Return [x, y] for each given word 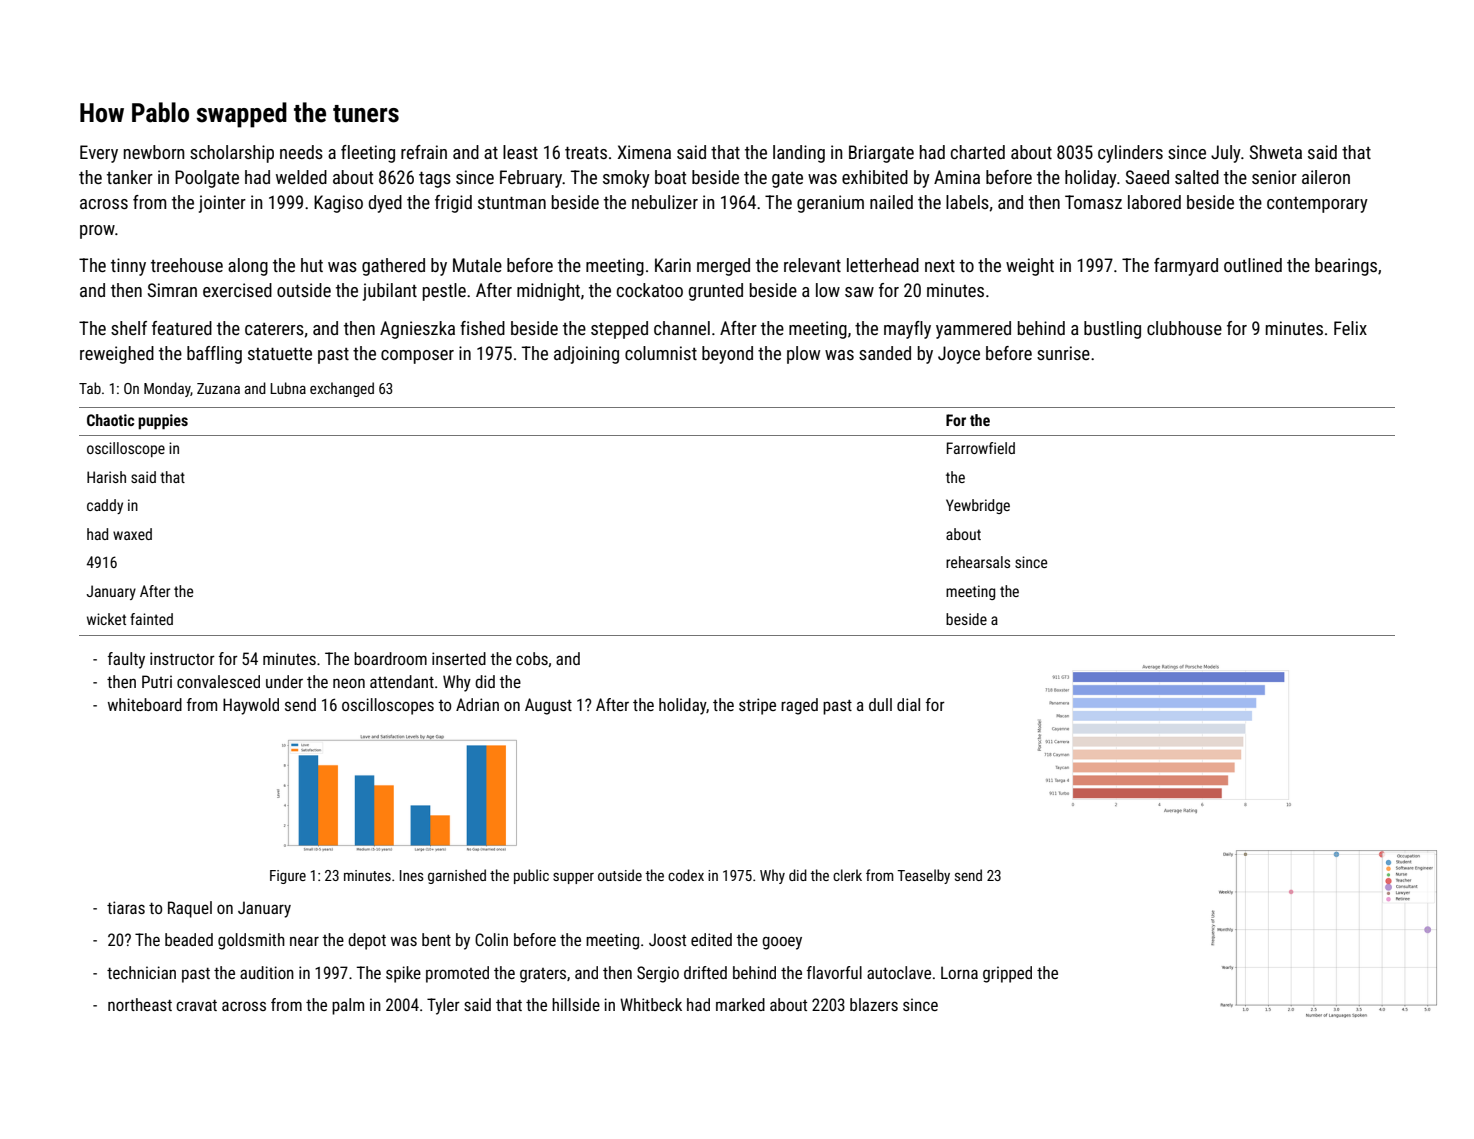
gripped [1007, 974]
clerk [847, 875]
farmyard [1186, 267]
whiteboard [145, 704]
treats [586, 153]
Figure [288, 877]
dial [908, 704]
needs [301, 152]
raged [799, 706]
